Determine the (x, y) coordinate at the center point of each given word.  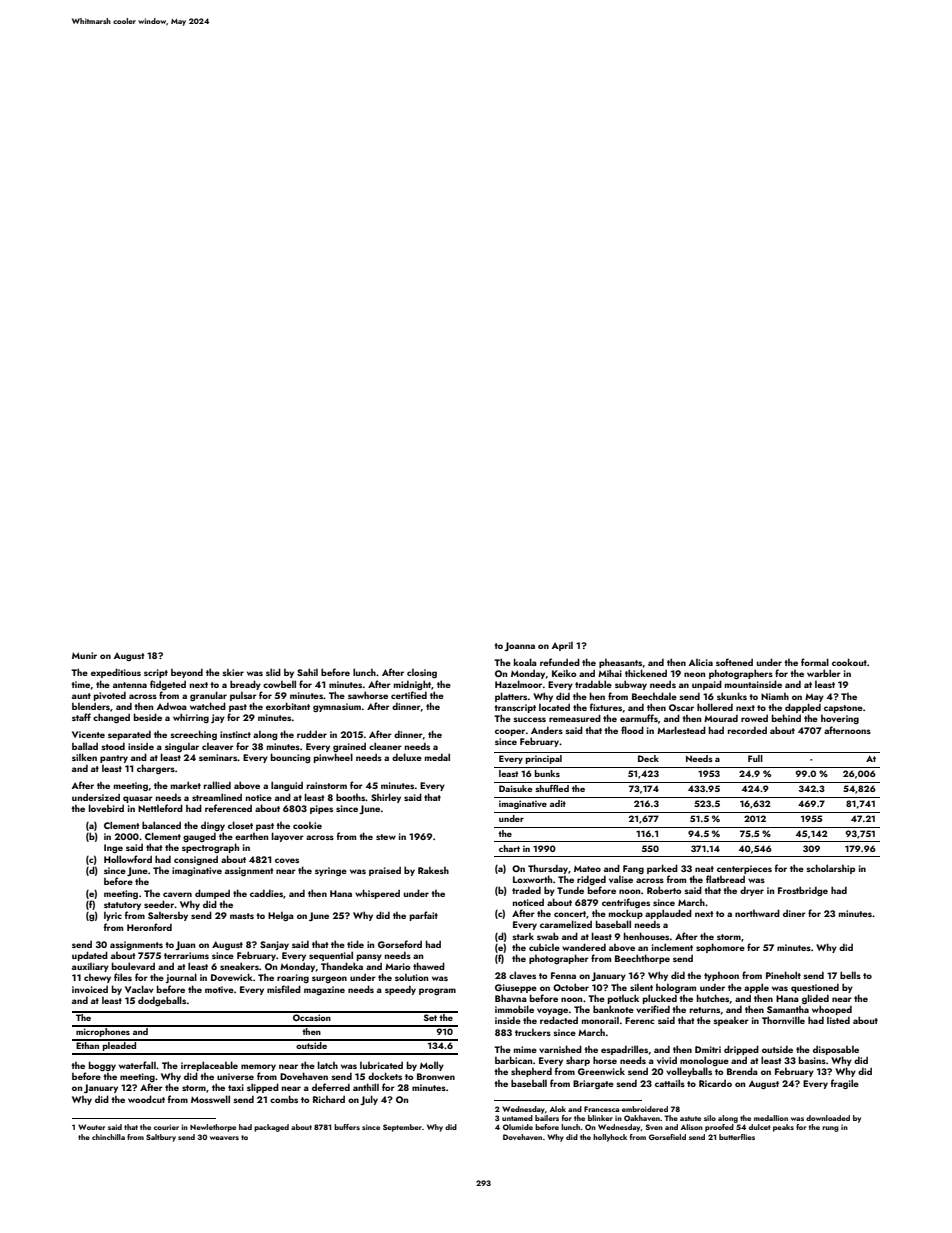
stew (386, 837)
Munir (84, 655)
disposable (836, 1050)
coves (287, 860)
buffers (347, 1127)
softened (734, 662)
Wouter (91, 1127)
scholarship (830, 869)
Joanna (519, 646)
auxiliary (90, 967)
